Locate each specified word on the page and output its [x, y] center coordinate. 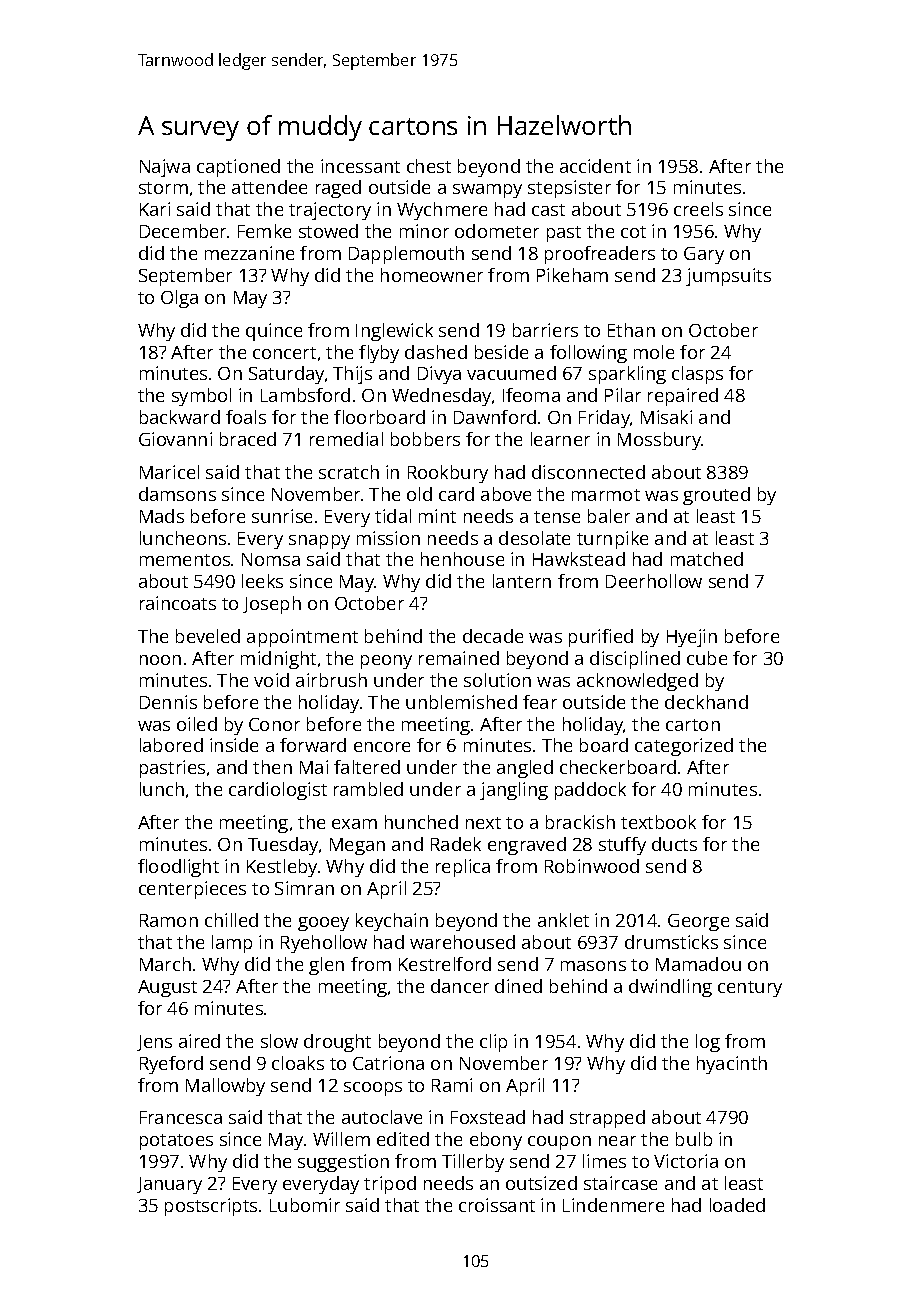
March [165, 964]
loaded [737, 1205]
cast [548, 210]
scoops [373, 1089]
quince [274, 332]
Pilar [623, 395]
